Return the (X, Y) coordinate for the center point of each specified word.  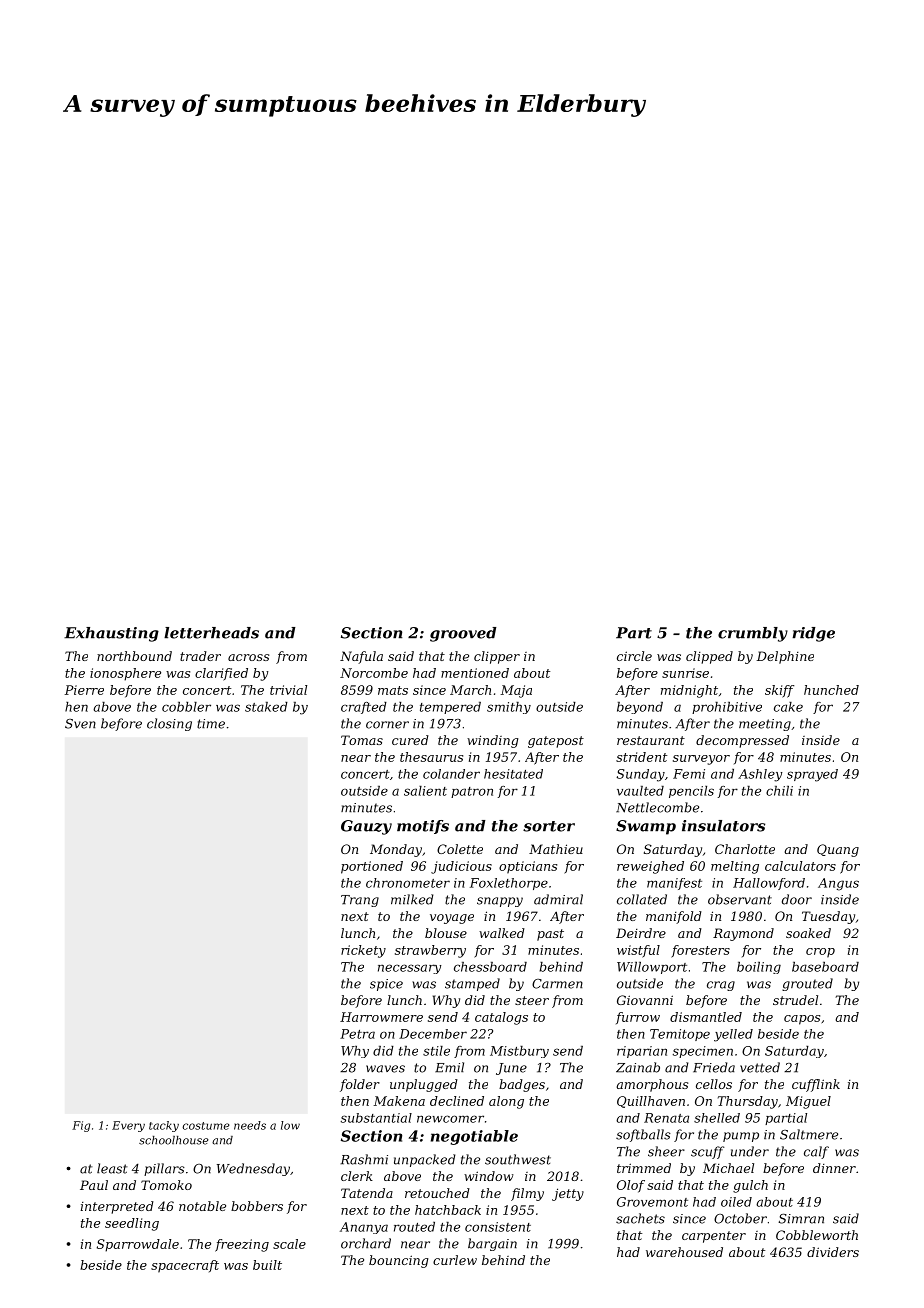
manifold (674, 917)
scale (289, 1244)
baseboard (825, 967)
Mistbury (519, 1052)
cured (410, 740)
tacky (164, 1126)
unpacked (424, 1160)
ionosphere (125, 674)
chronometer (408, 883)
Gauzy (366, 827)
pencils (691, 792)
